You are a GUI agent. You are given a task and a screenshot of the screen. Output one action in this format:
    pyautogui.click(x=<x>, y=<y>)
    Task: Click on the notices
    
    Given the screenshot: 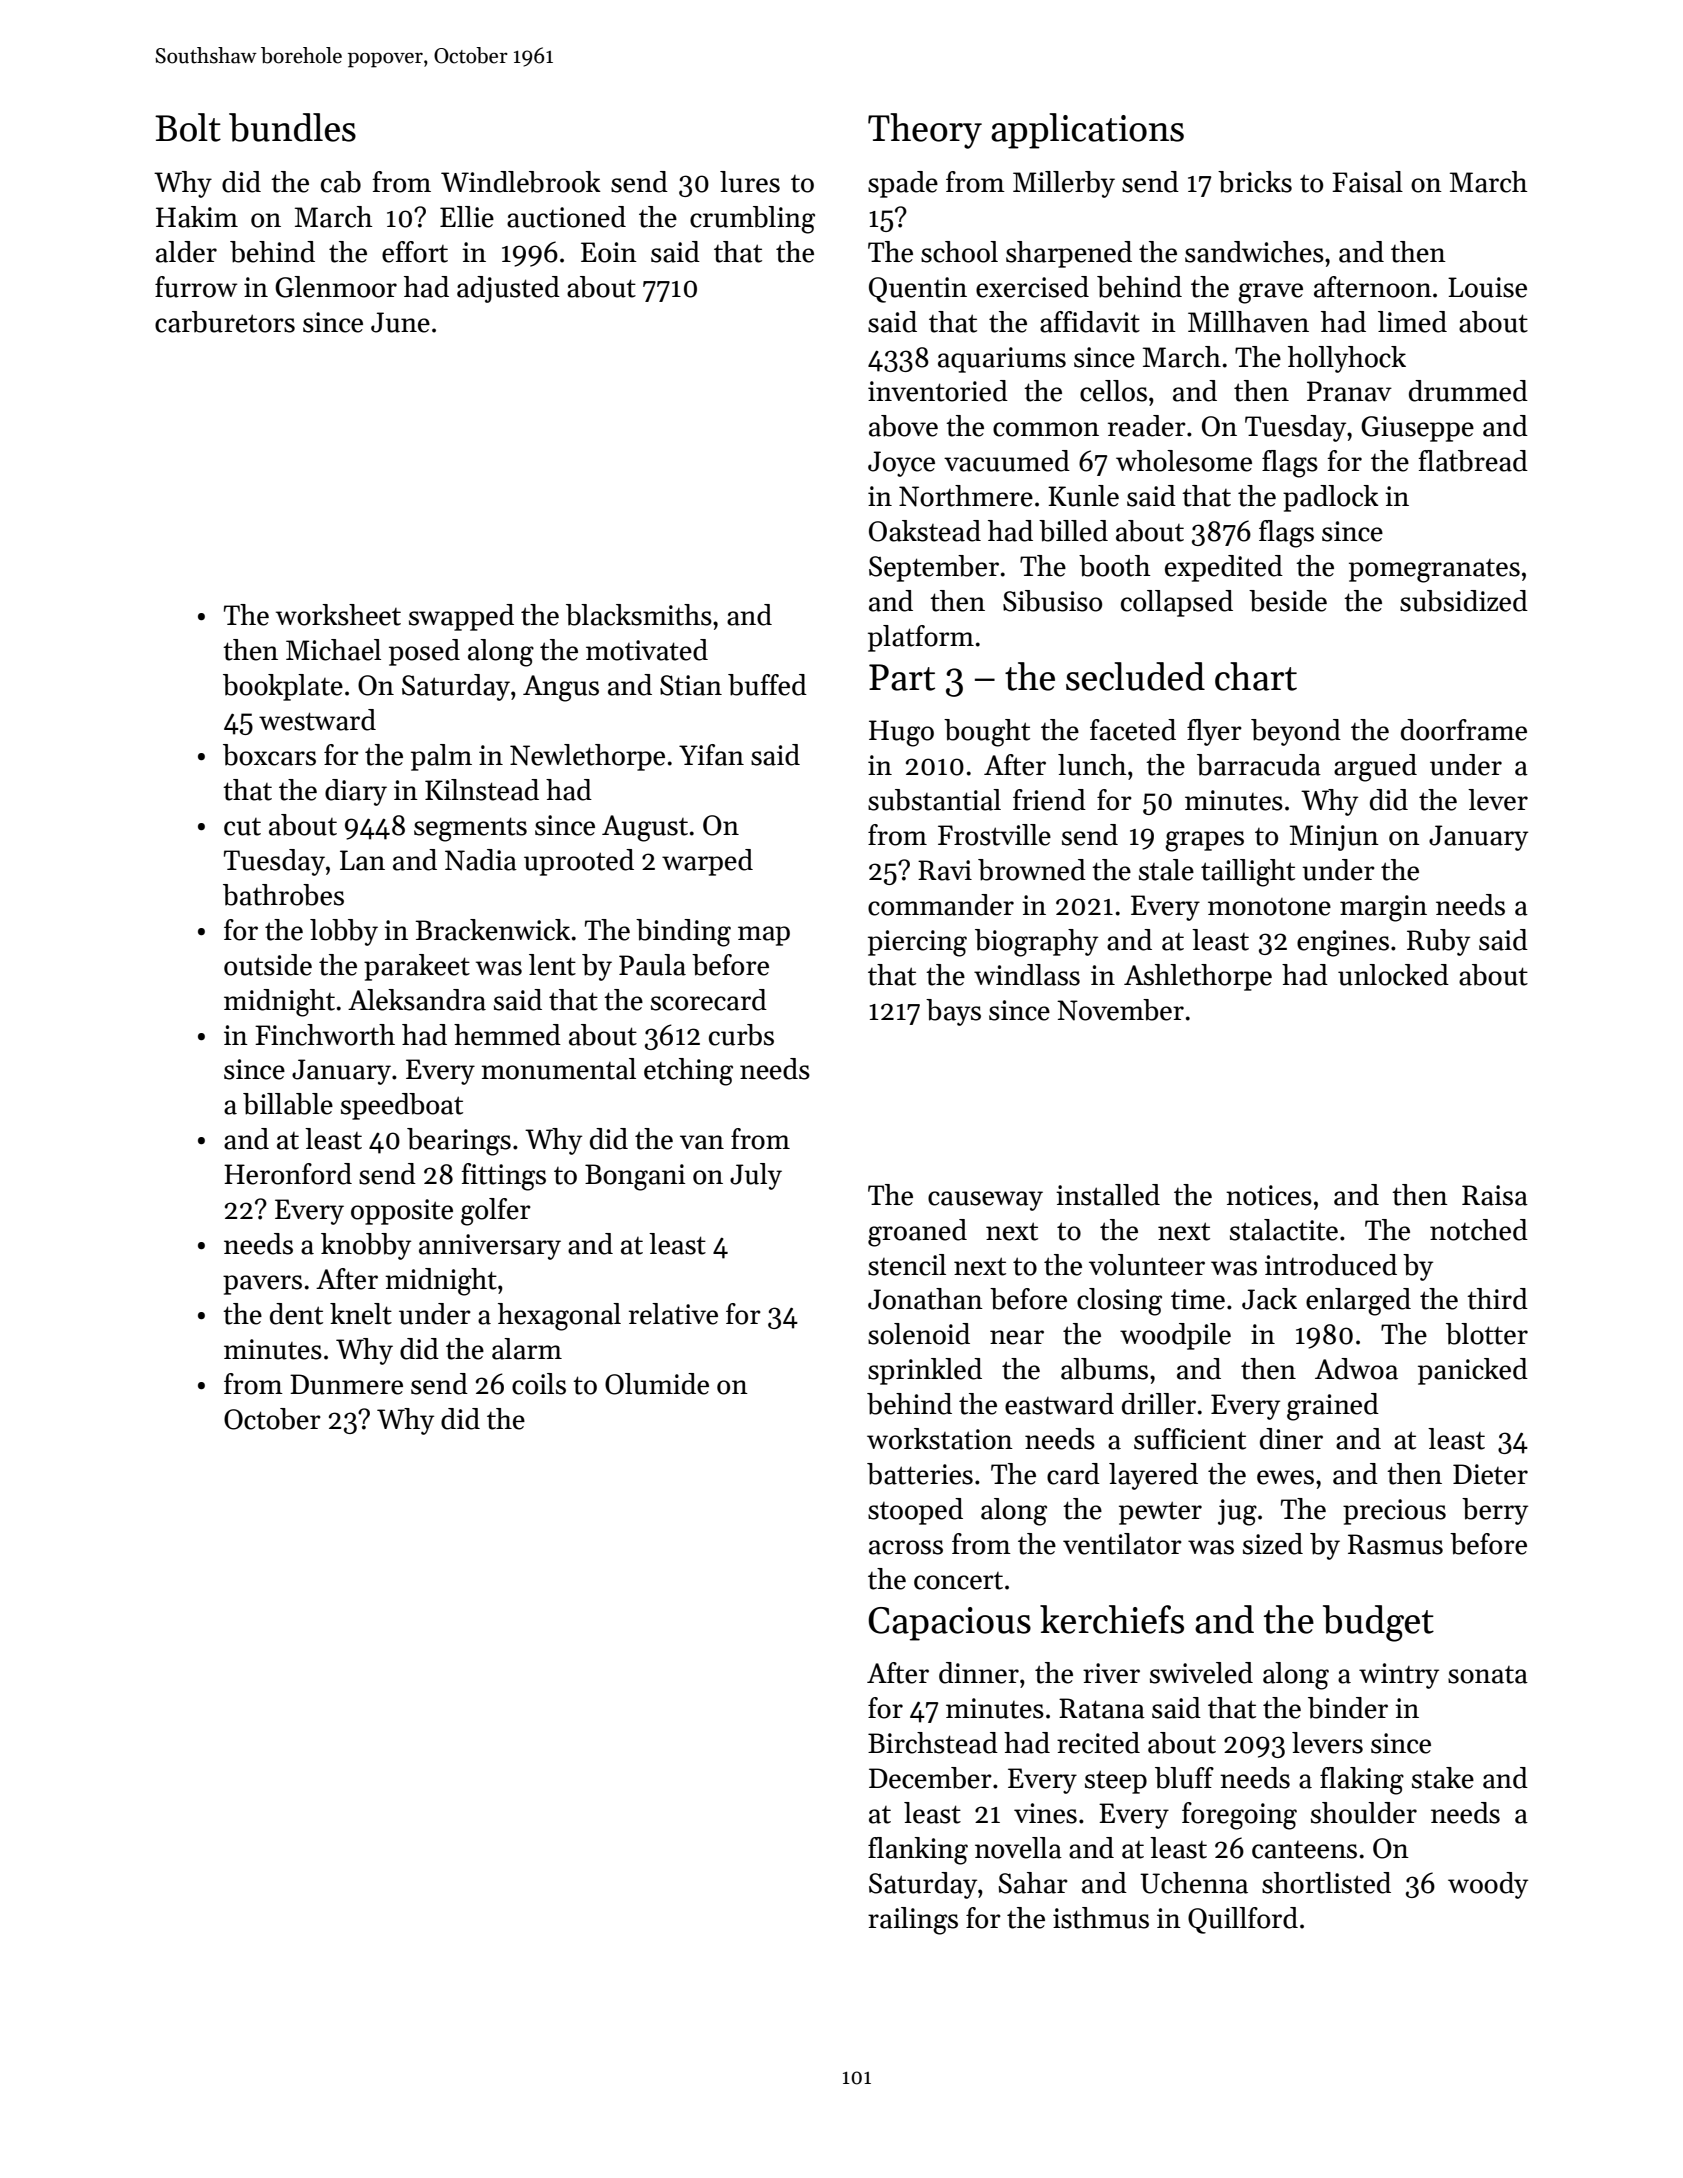 What is the action you would take?
    pyautogui.click(x=1269, y=1195)
